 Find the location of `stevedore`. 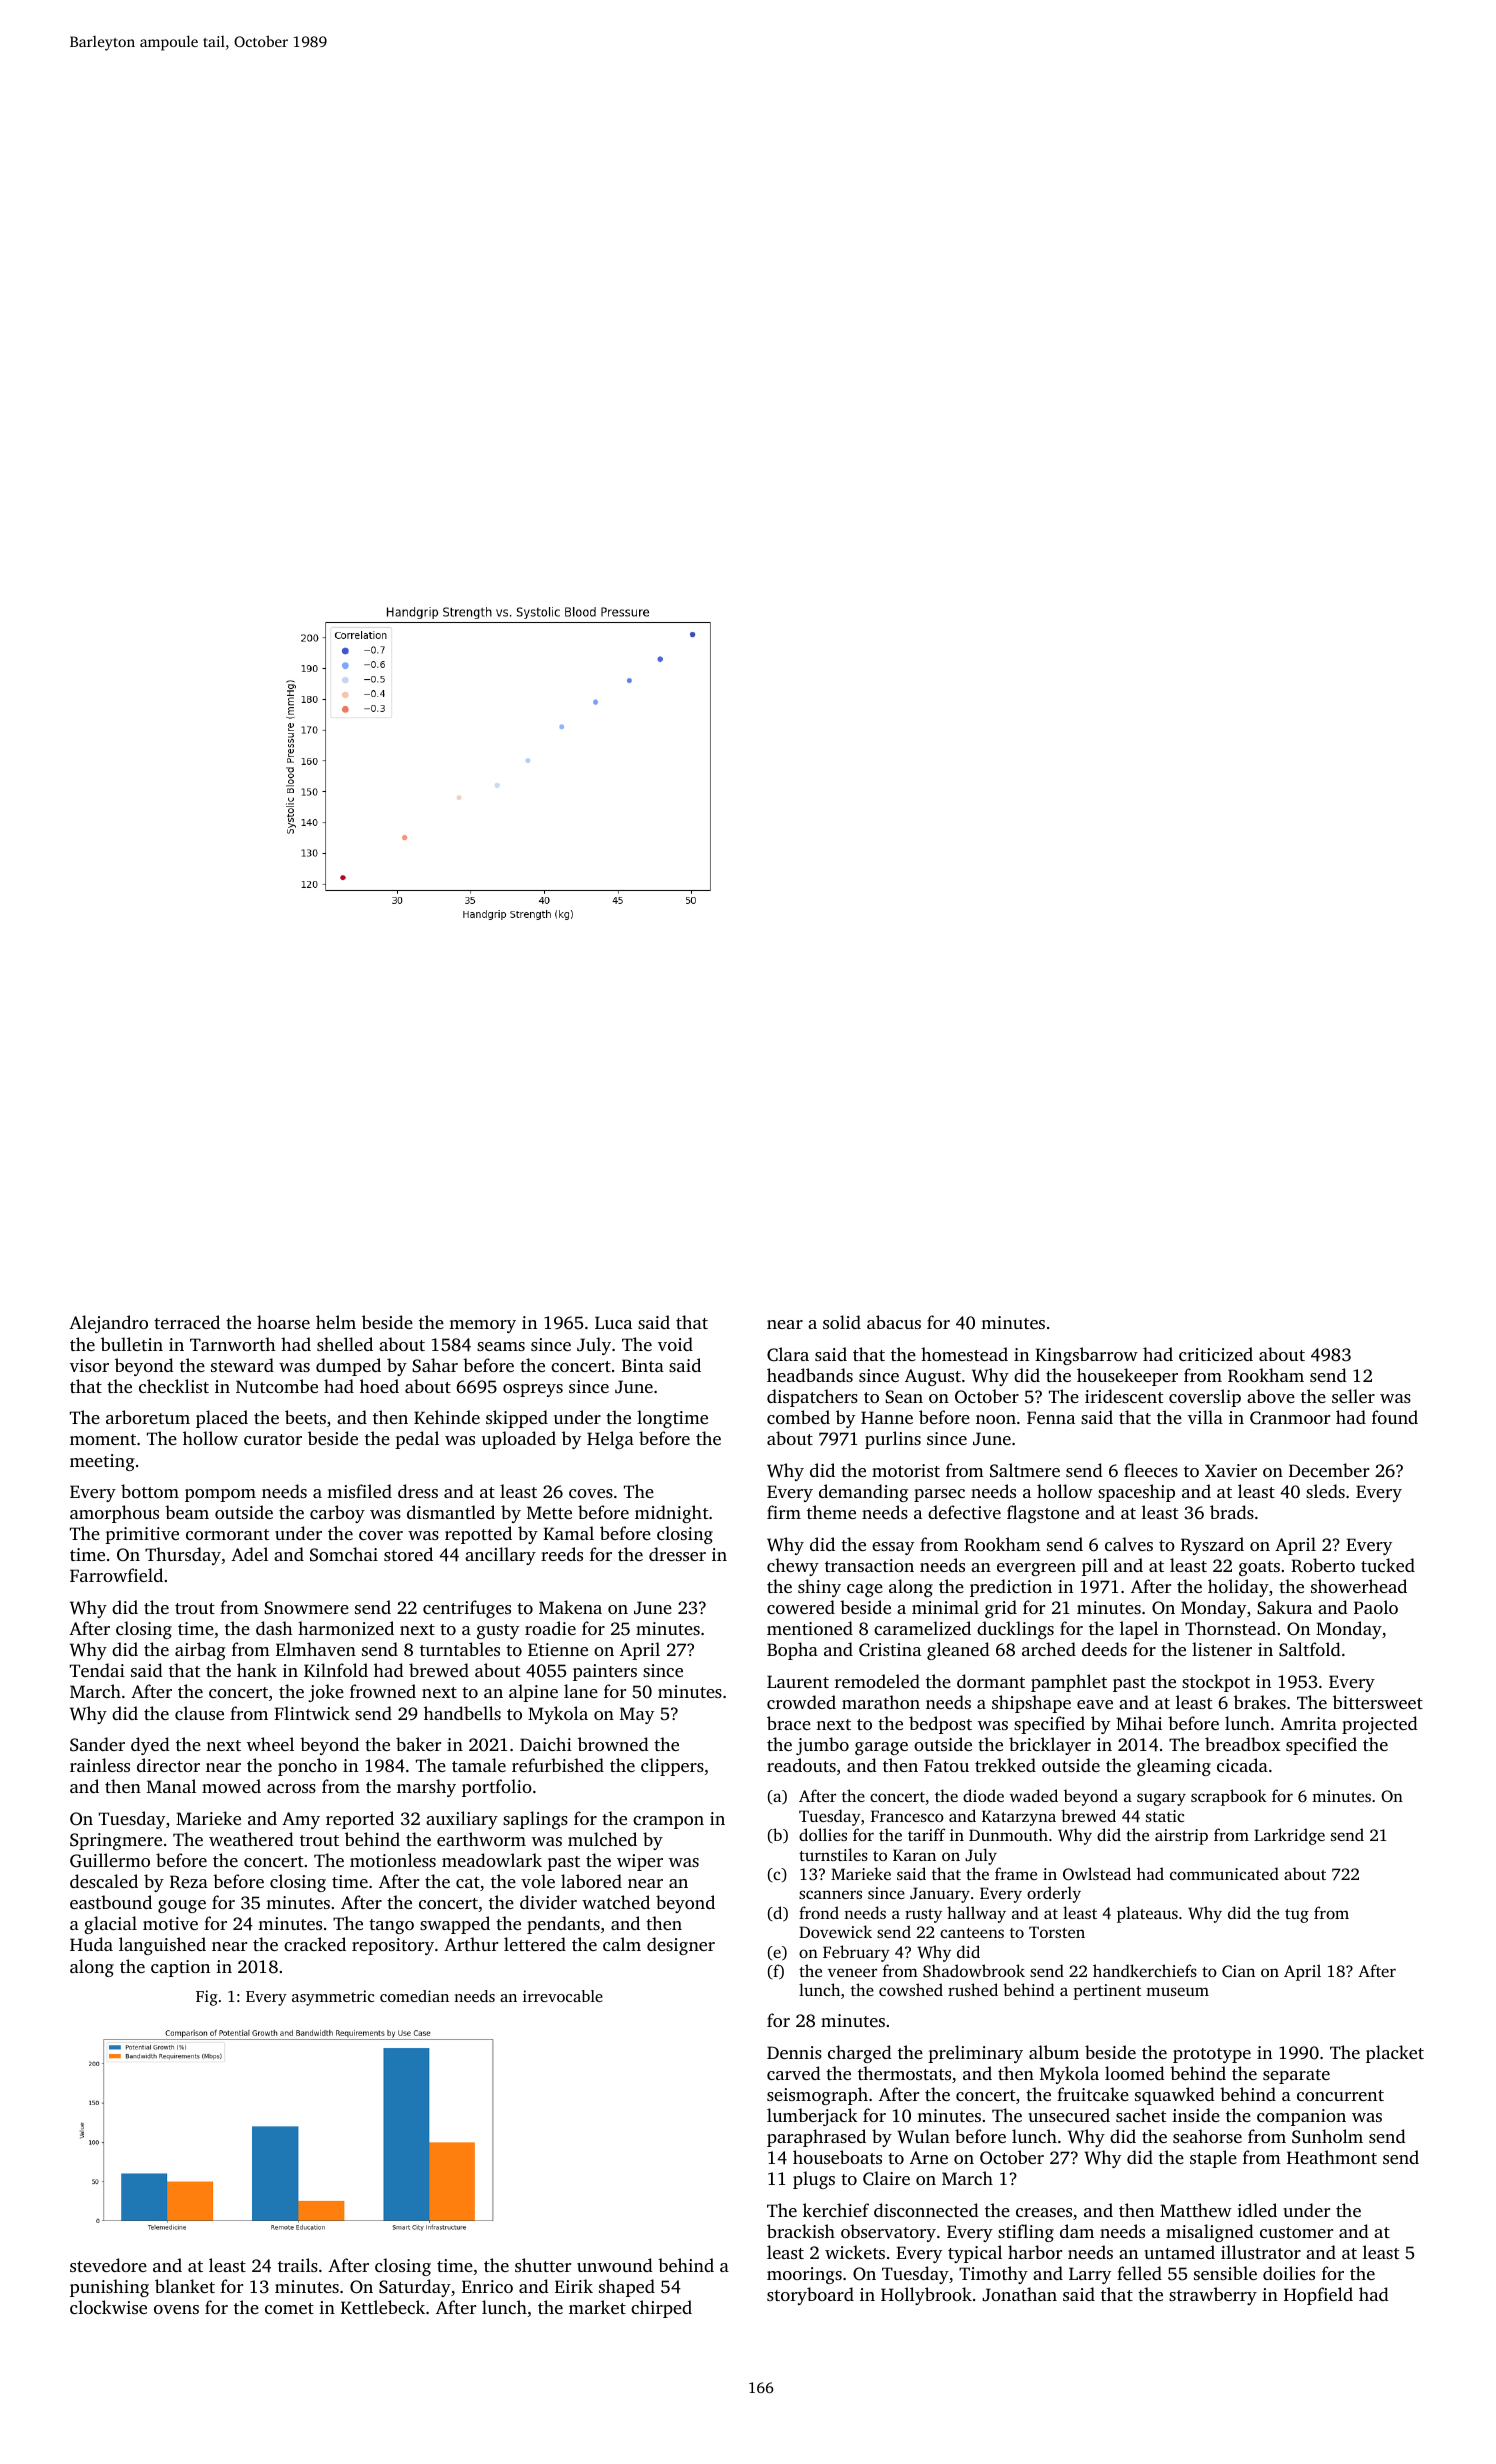

stevedore is located at coordinates (108, 2265).
